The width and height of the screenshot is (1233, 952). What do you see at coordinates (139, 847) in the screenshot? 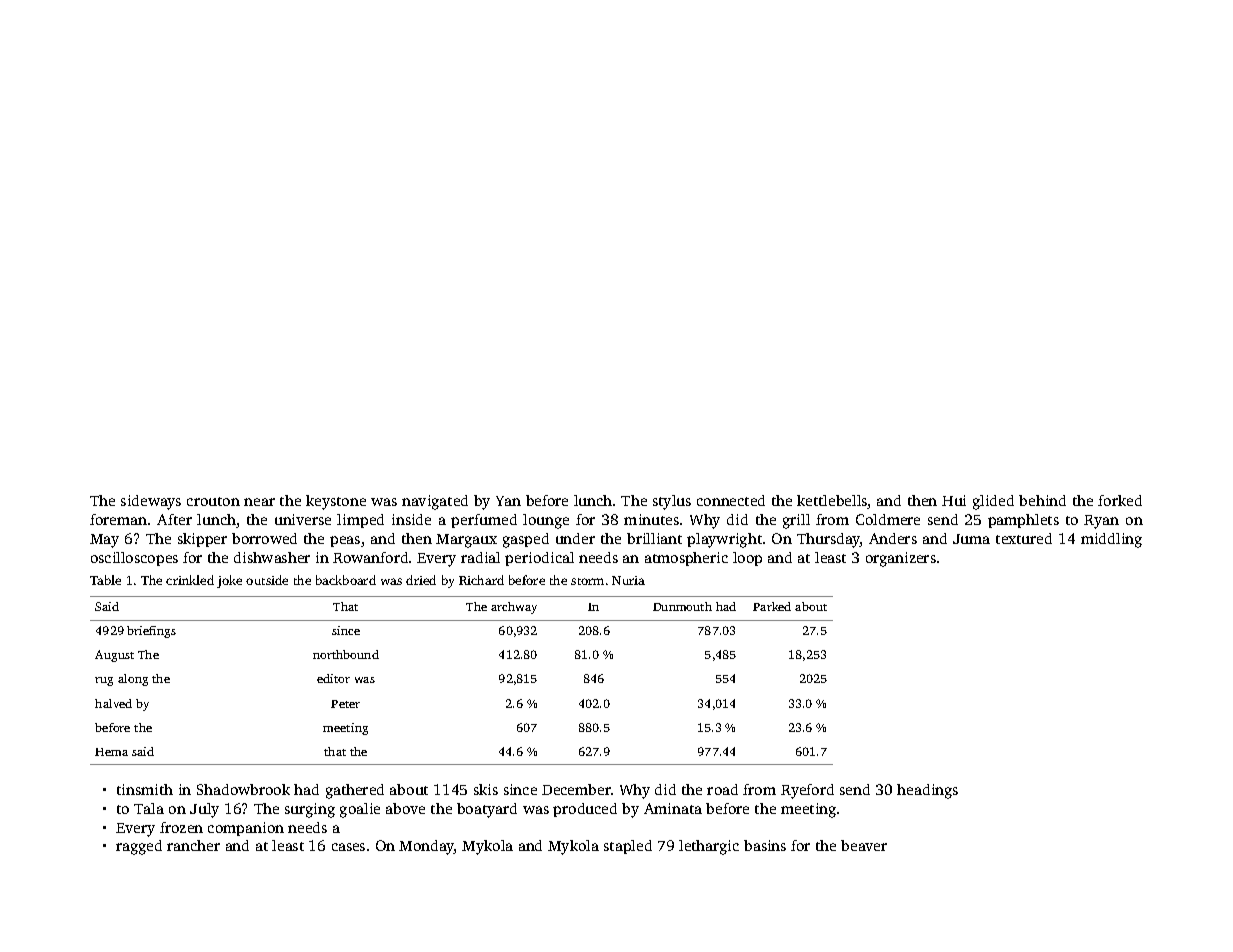
I see `ragged` at bounding box center [139, 847].
